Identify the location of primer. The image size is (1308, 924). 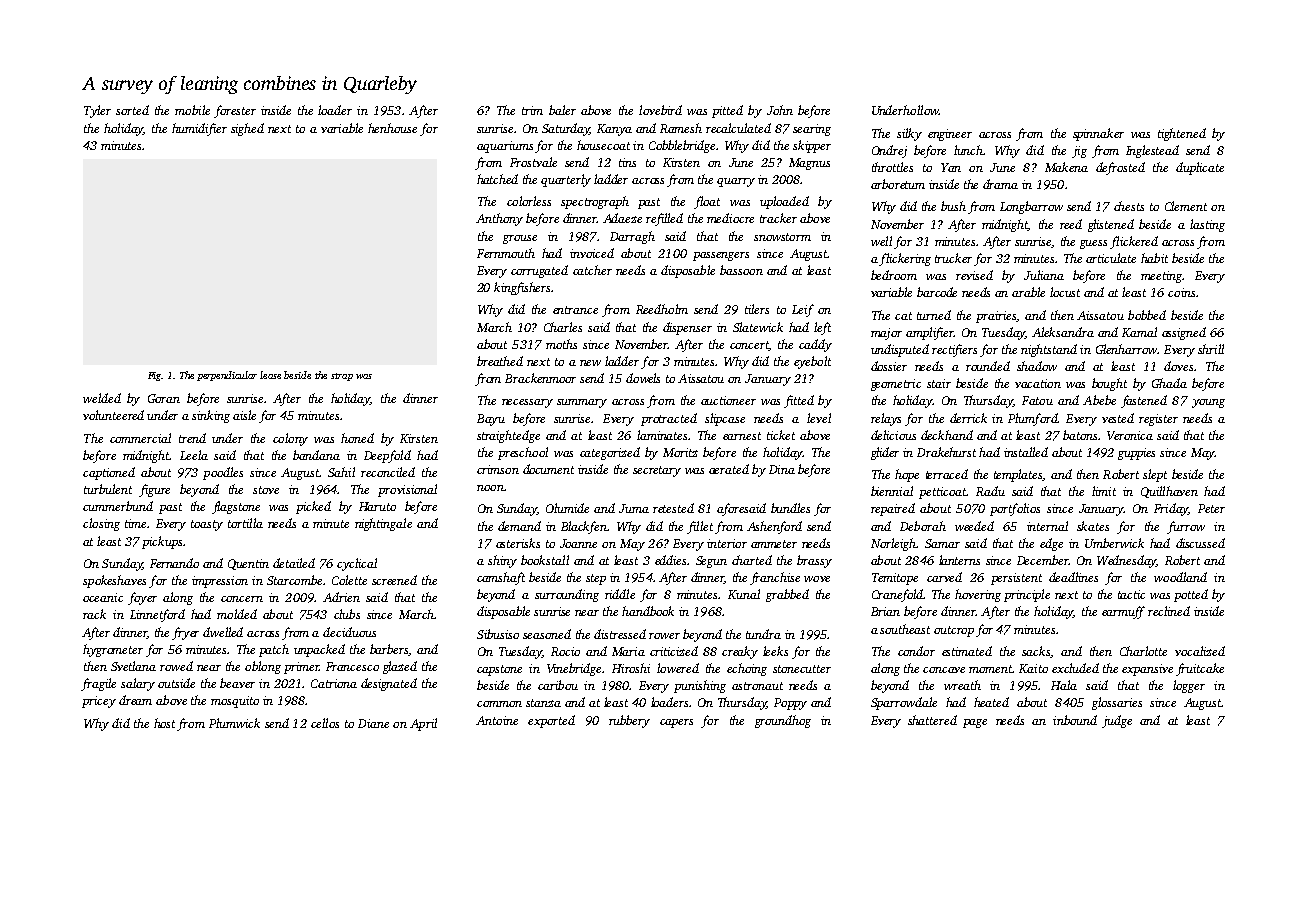
(301, 668).
